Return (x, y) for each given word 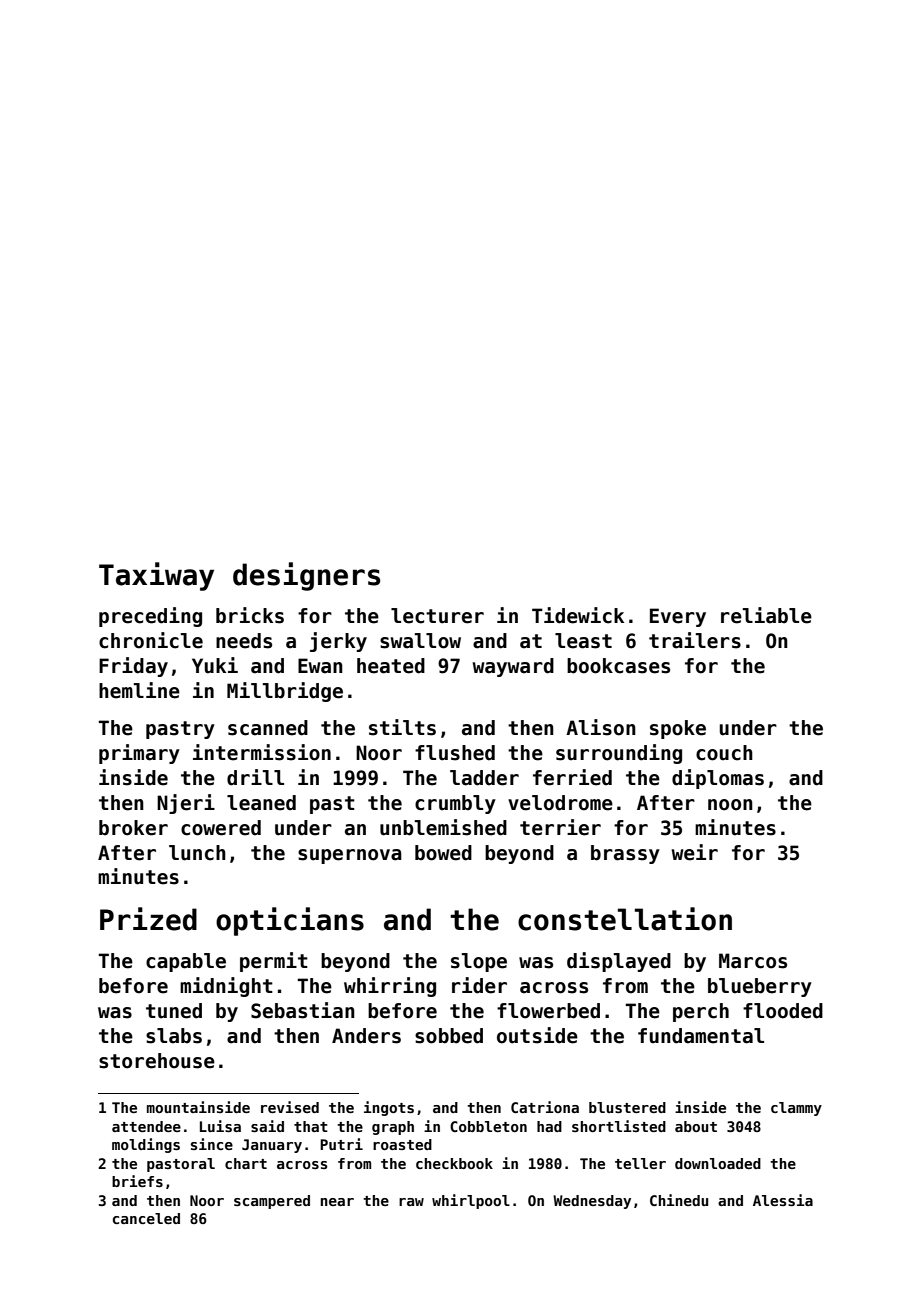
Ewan (320, 666)
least (583, 641)
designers (306, 576)
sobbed (449, 1036)
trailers (695, 640)
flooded (783, 1011)
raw (411, 1202)
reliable (766, 615)
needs (244, 641)
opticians (290, 921)
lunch (197, 853)
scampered (272, 1202)
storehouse (157, 1061)
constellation (625, 919)
